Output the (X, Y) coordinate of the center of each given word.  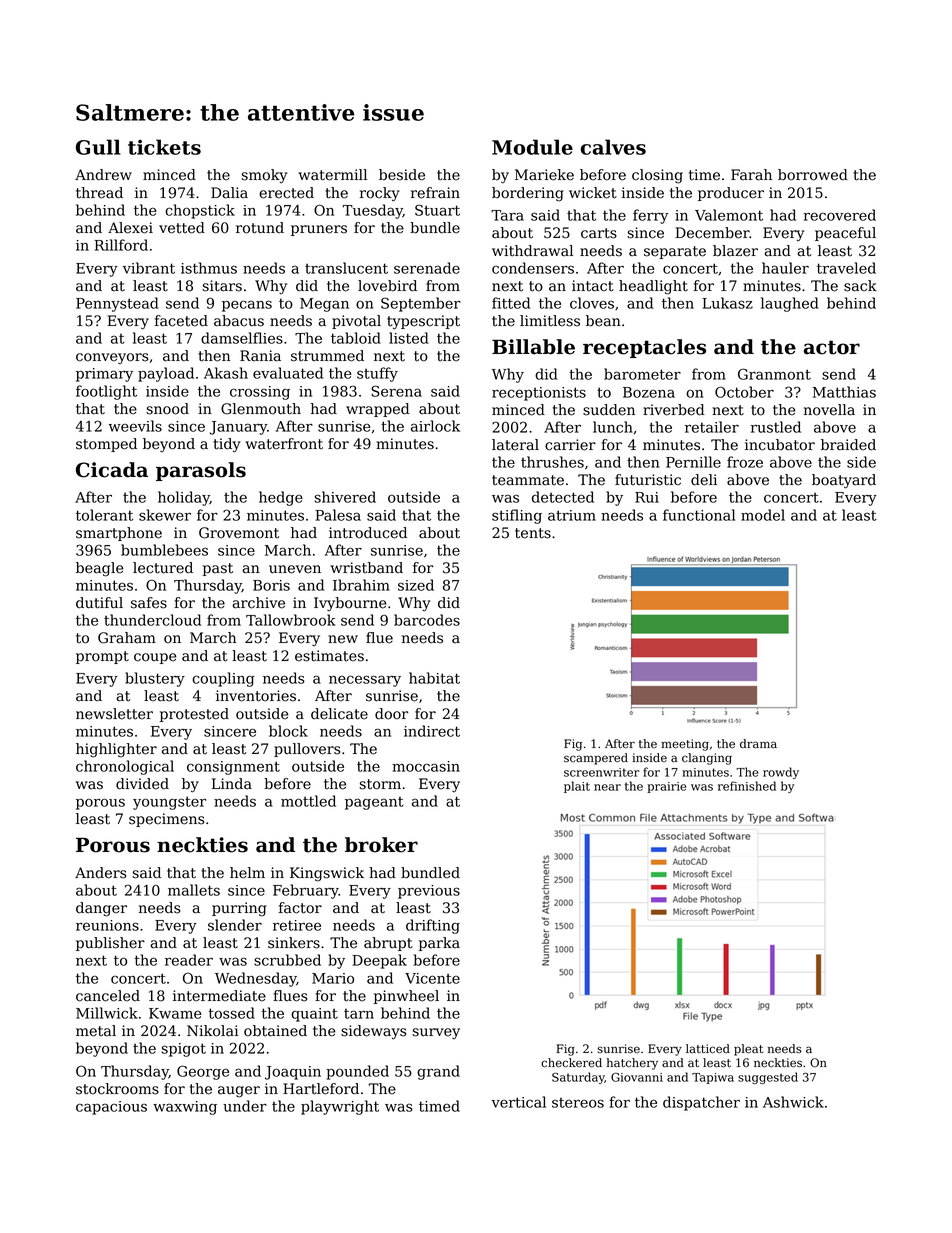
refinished (747, 786)
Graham (127, 638)
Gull (98, 147)
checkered (571, 1063)
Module (532, 147)
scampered (596, 759)
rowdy (781, 773)
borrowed (813, 175)
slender (235, 925)
